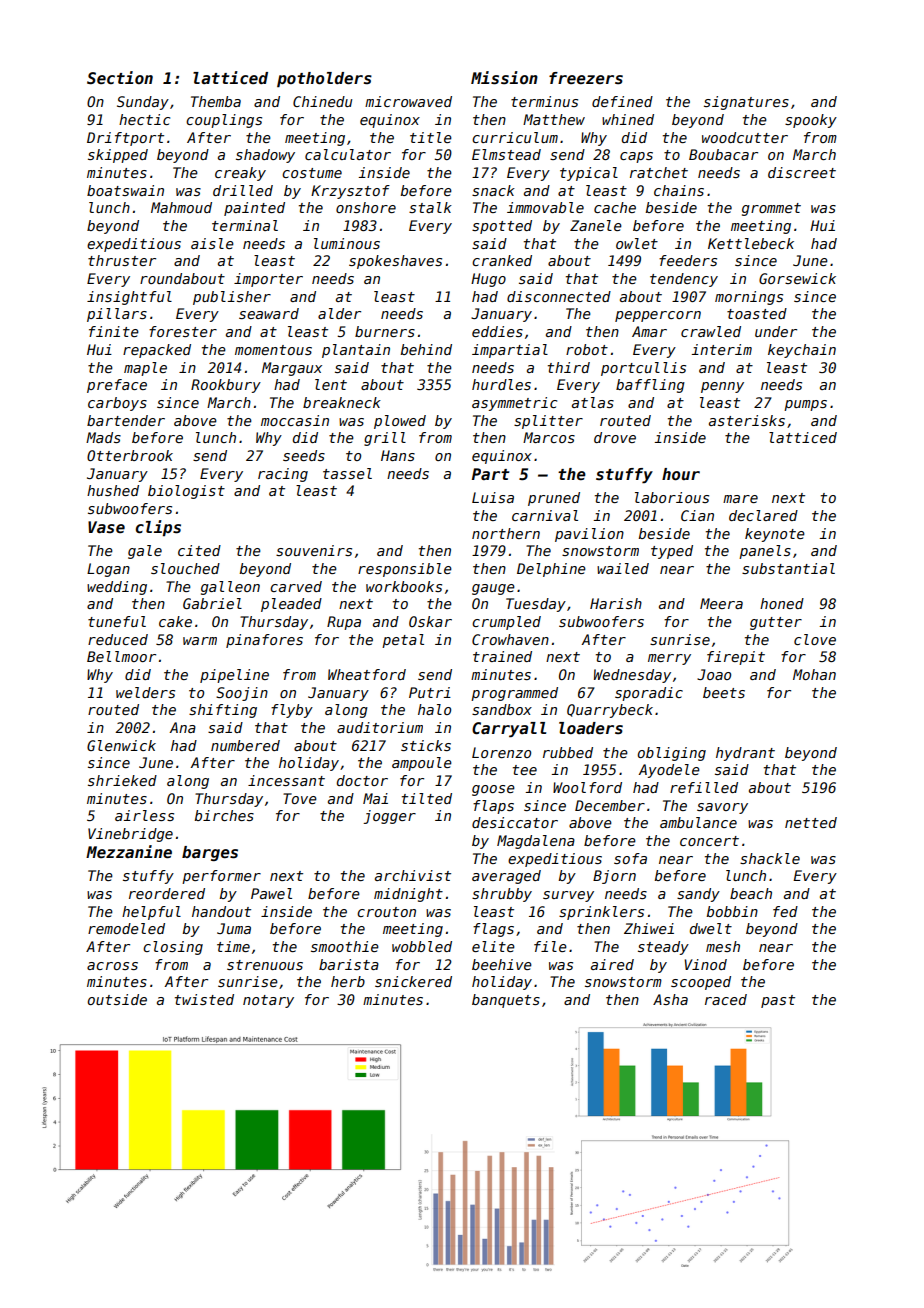 This document has height=1308, width=924. I want to click on Vinebridge, so click(130, 835).
